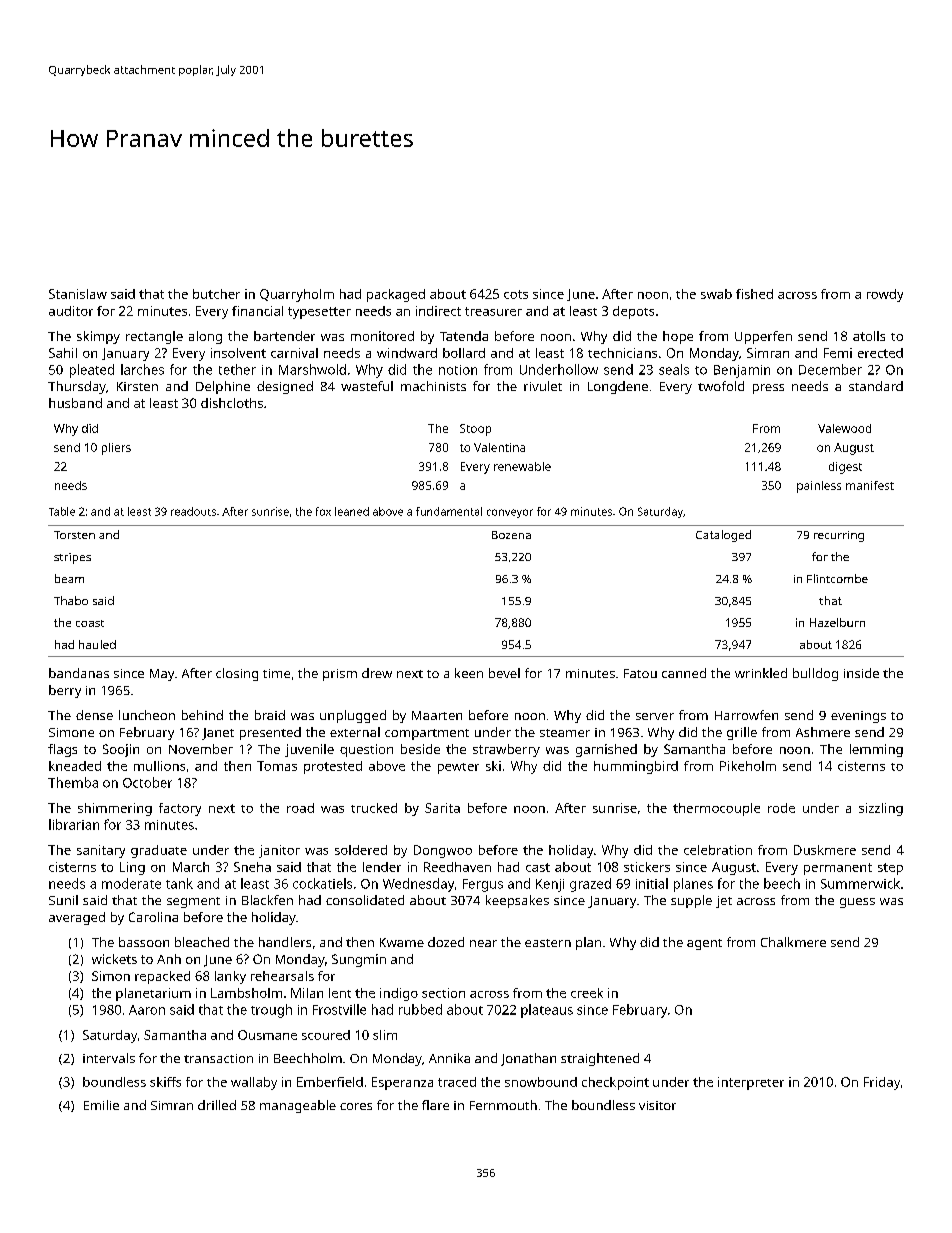  What do you see at coordinates (162, 977) in the page?
I see `repacked` at bounding box center [162, 977].
